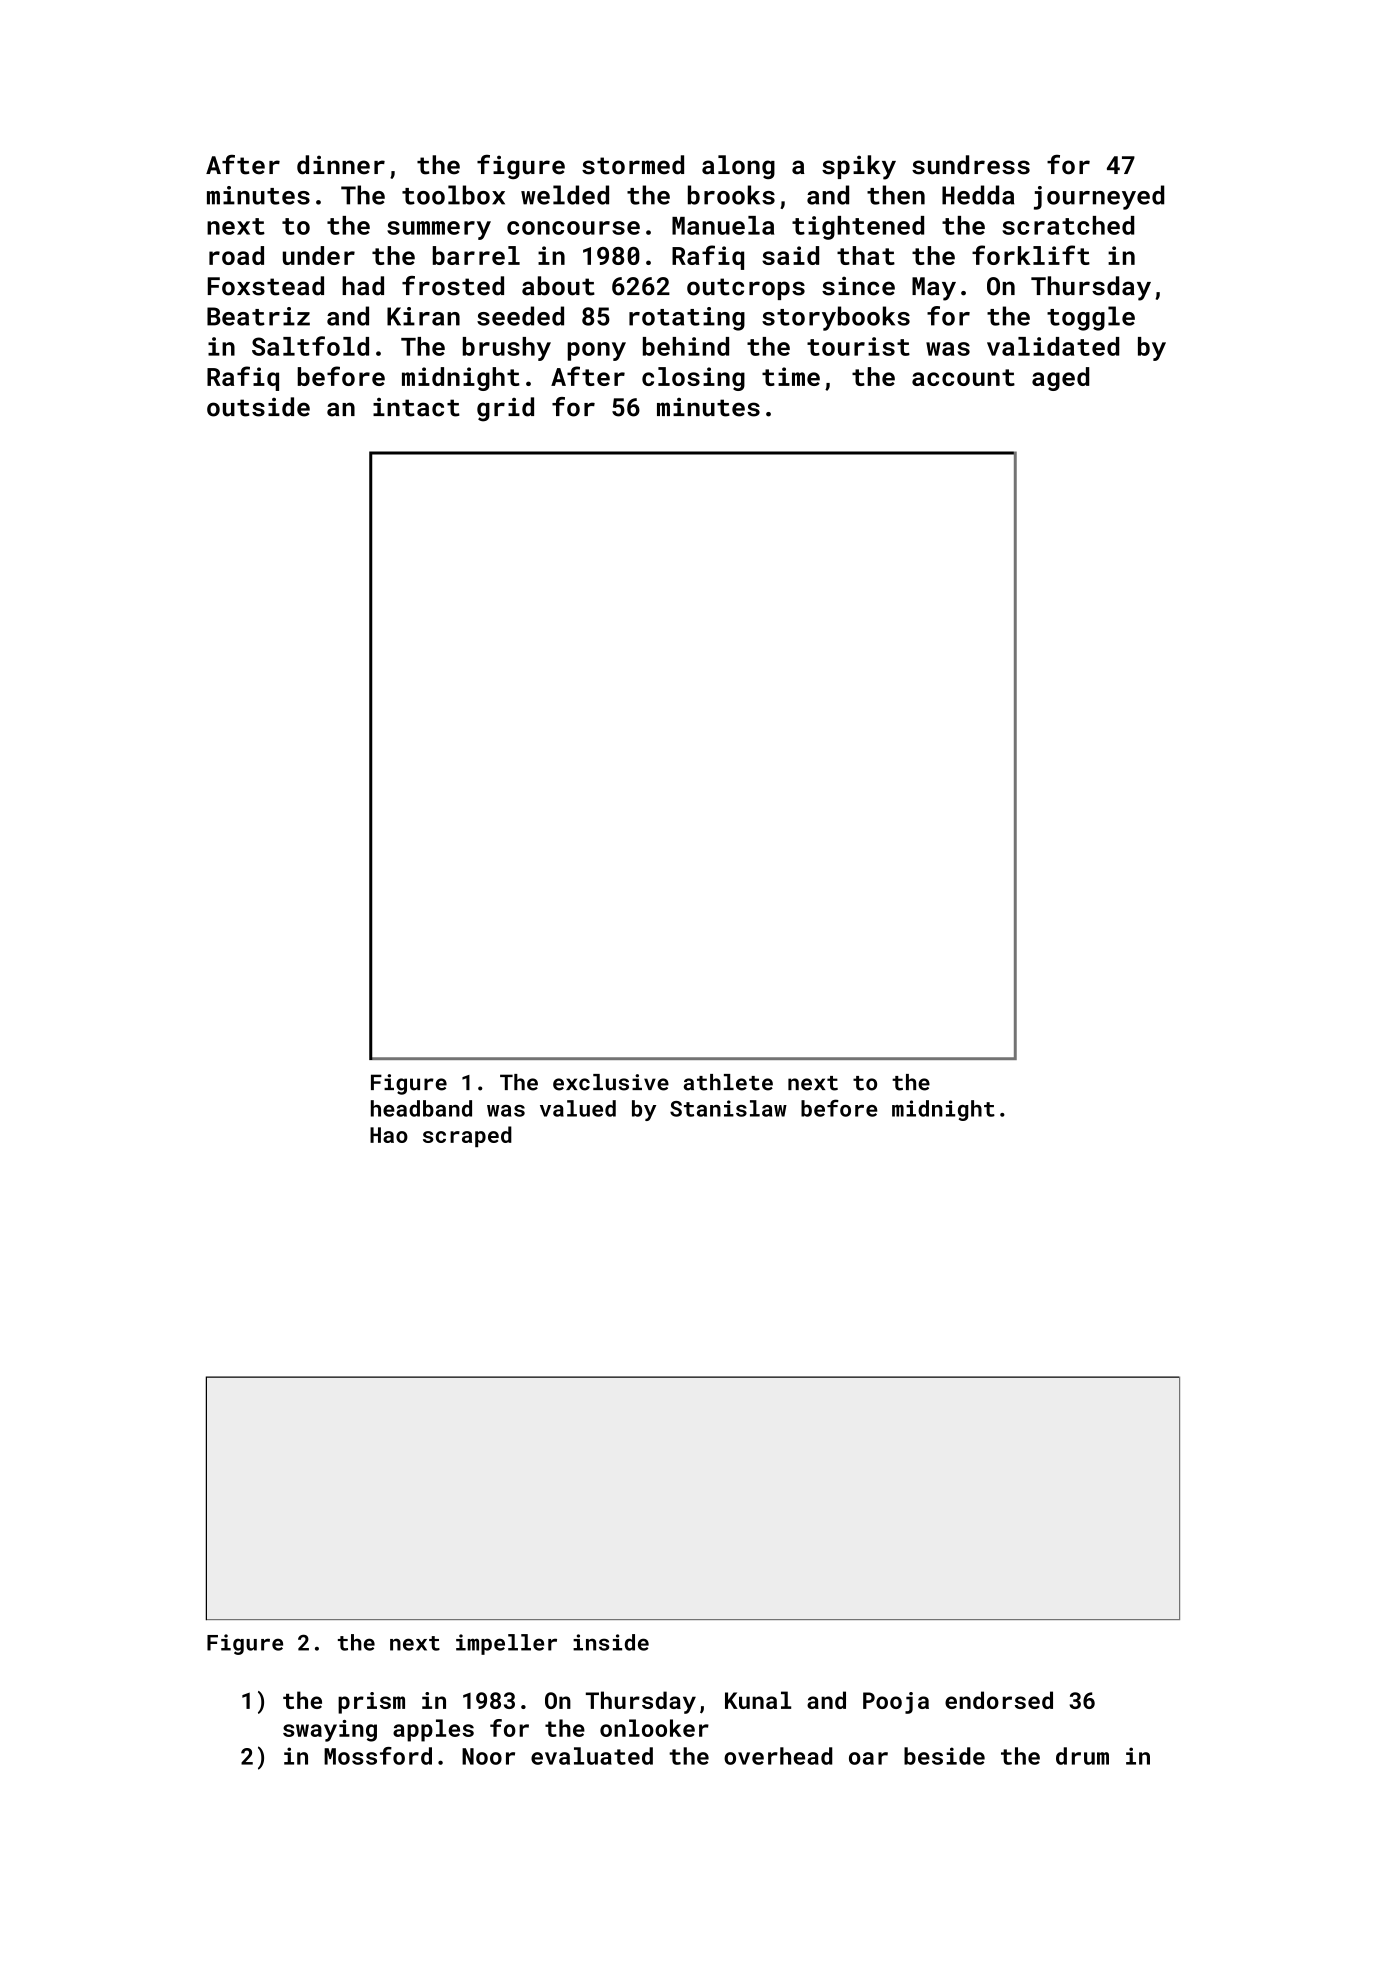  Describe the element at coordinates (728, 1108) in the screenshot. I see `Stanislaw` at that location.
